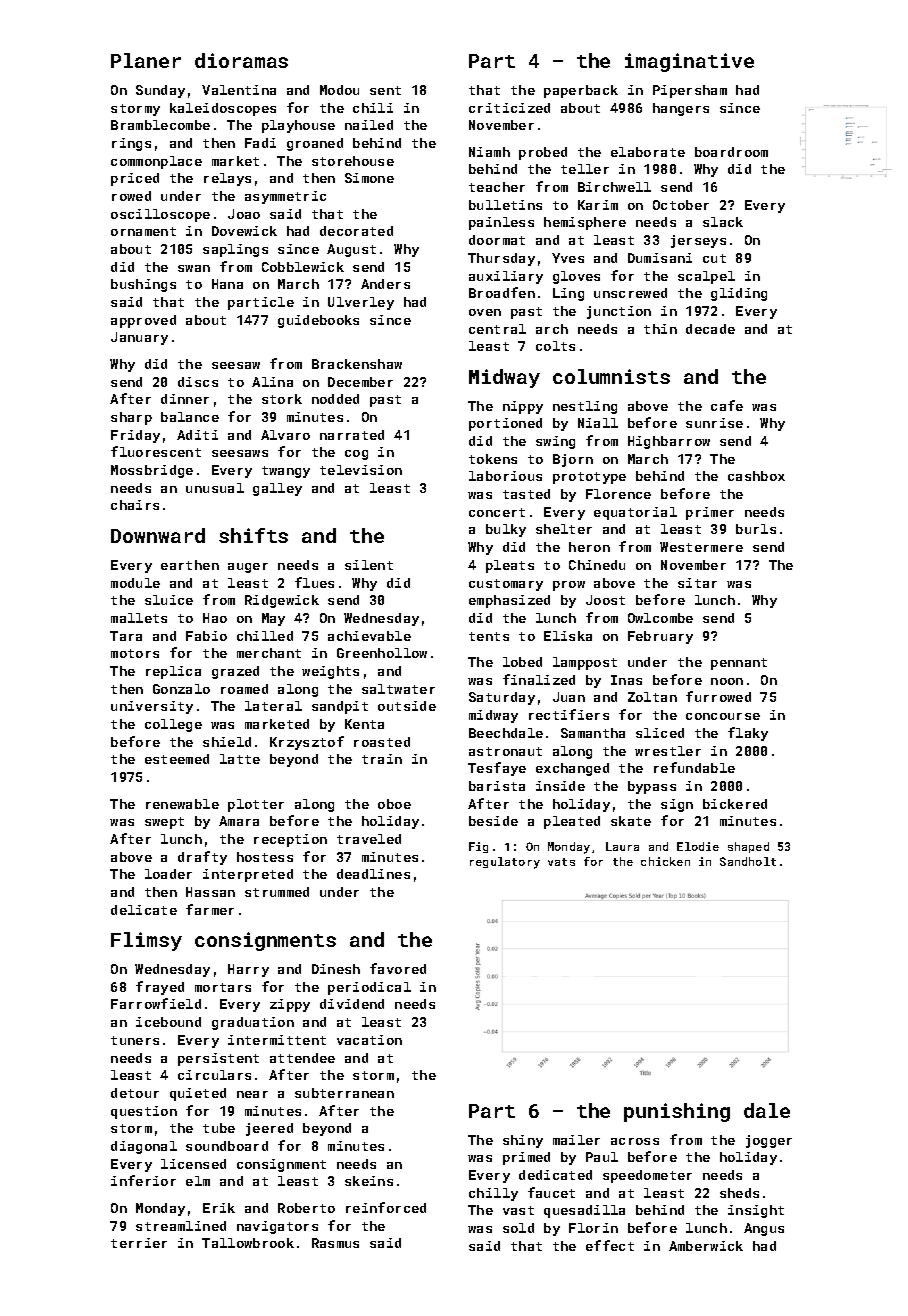 Image resolution: width=908 pixels, height=1316 pixels. I want to click on bulky, so click(506, 530).
